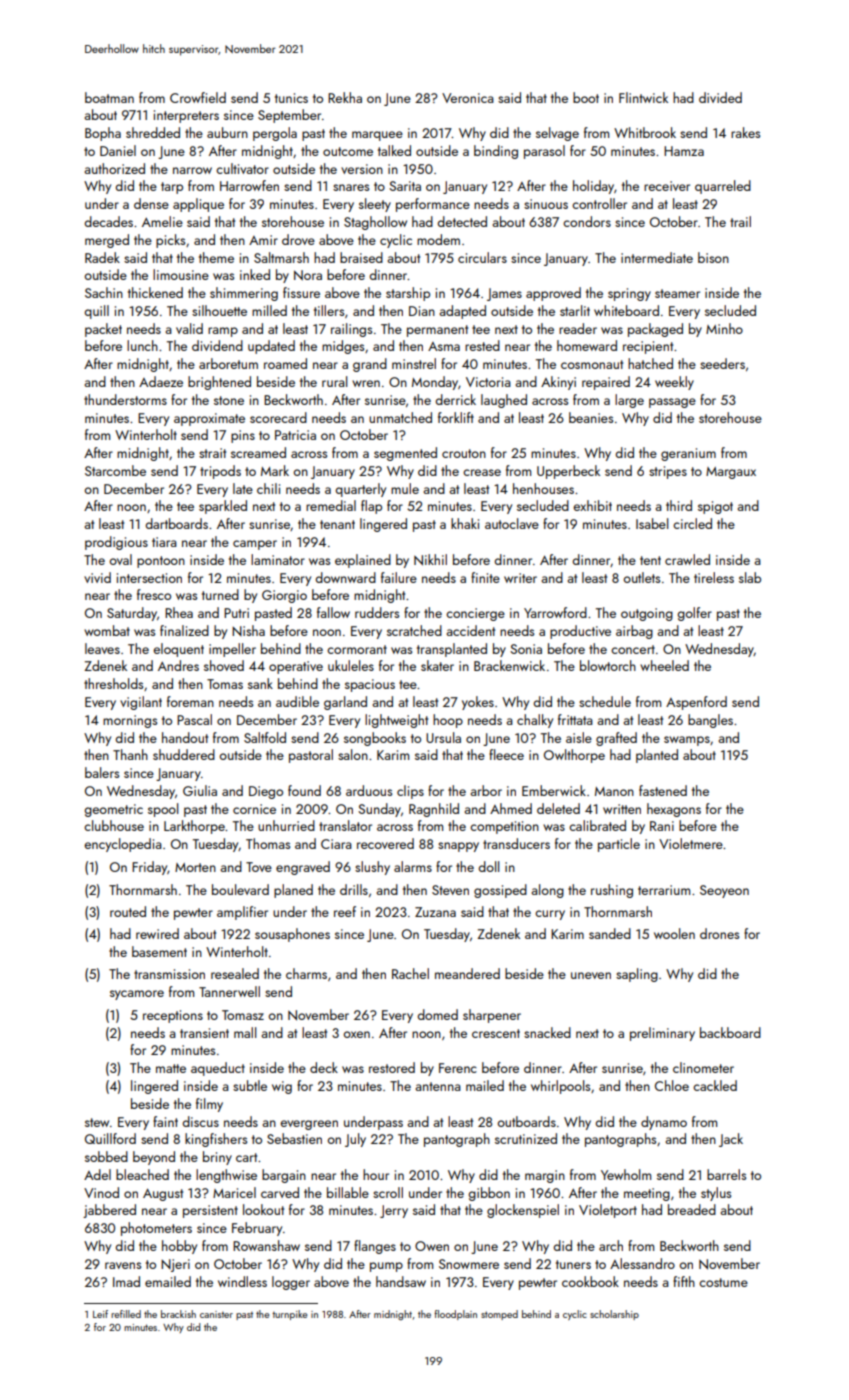 This page has width=849, height=1400. Describe the element at coordinates (161, 381) in the page. I see `Adaeze` at that location.
